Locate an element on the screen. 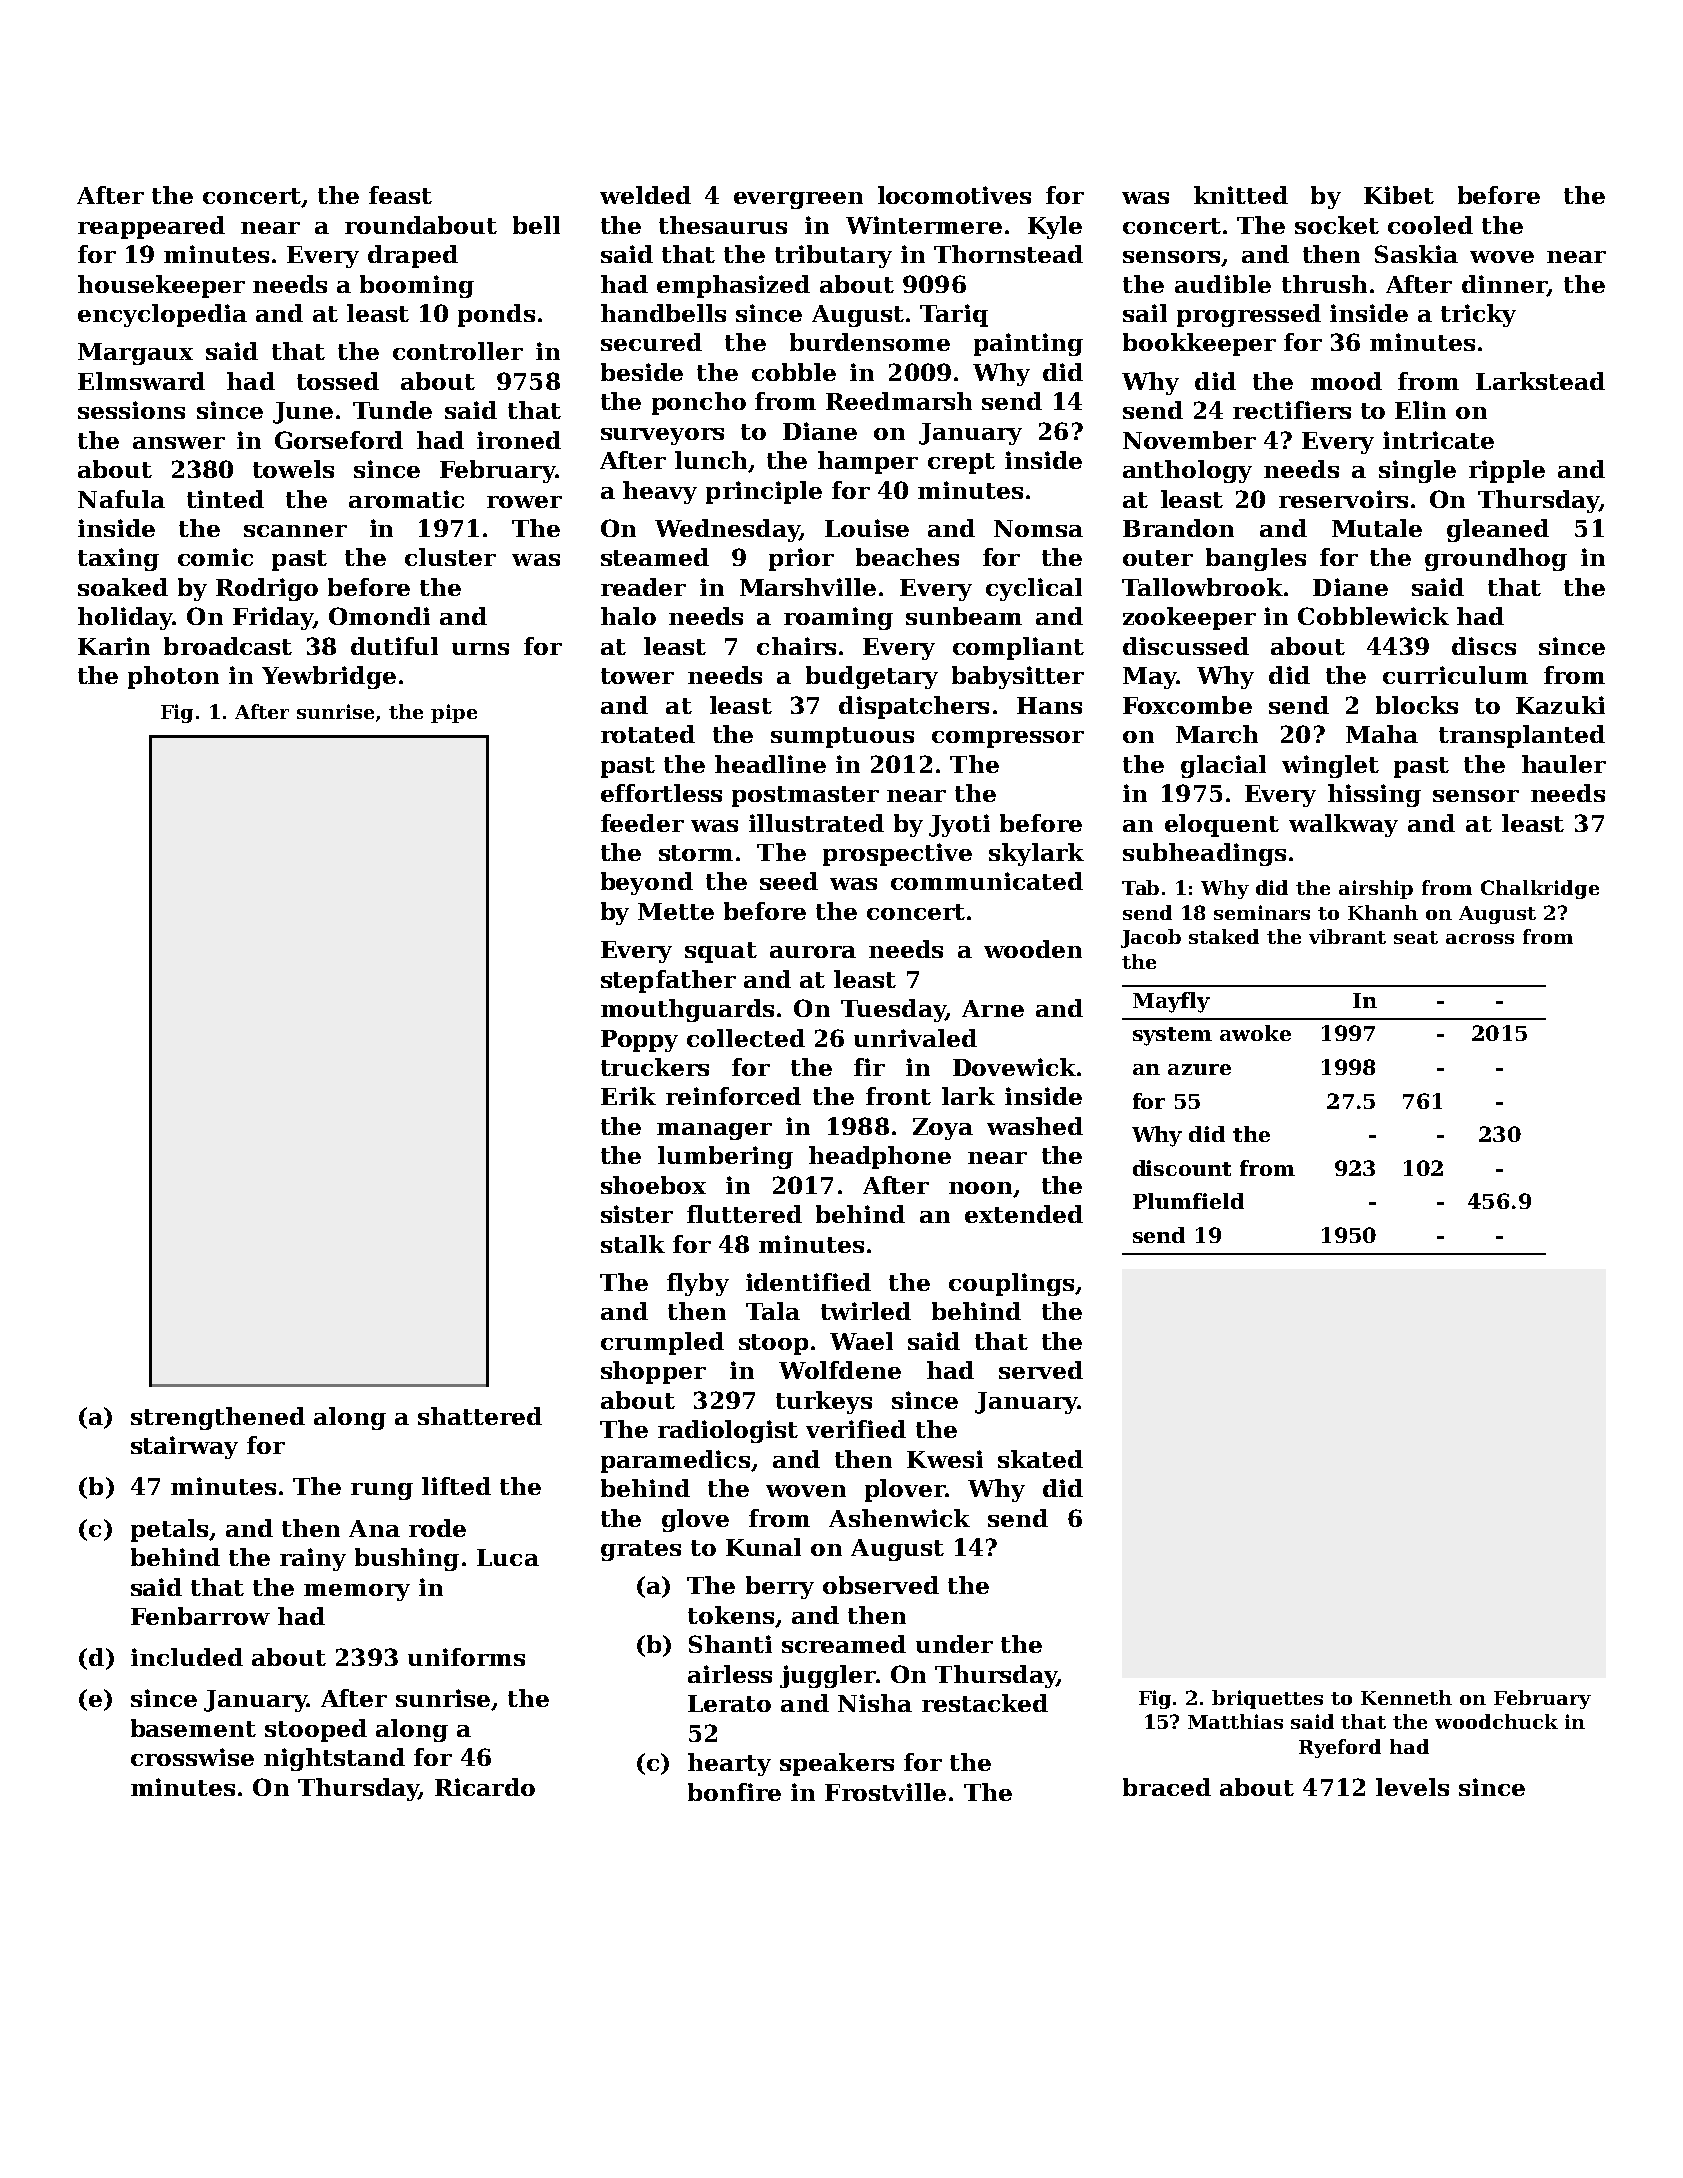  Plumfield is located at coordinates (1188, 1201).
